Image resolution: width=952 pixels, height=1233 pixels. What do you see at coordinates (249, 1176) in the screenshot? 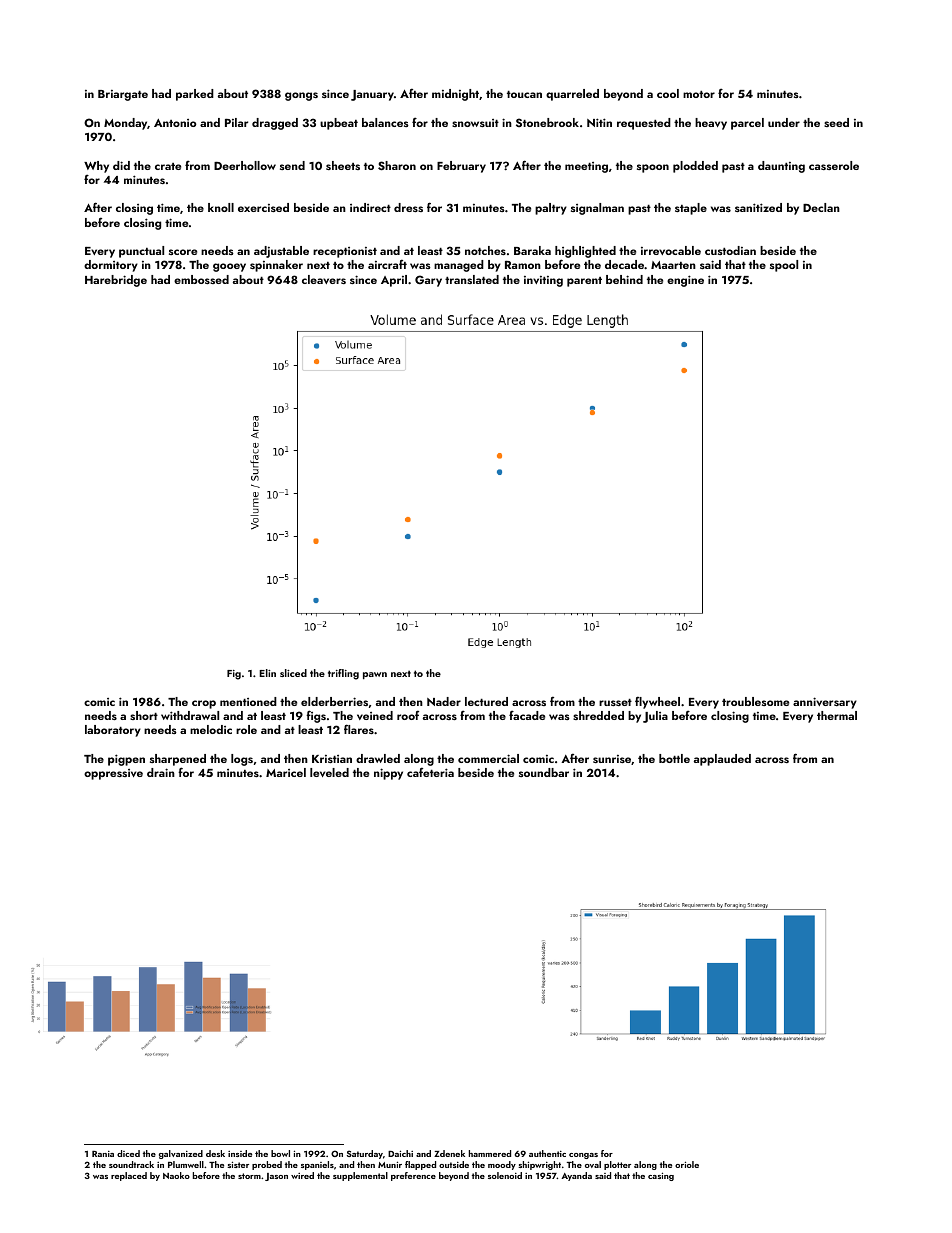
I see `storm` at bounding box center [249, 1176].
